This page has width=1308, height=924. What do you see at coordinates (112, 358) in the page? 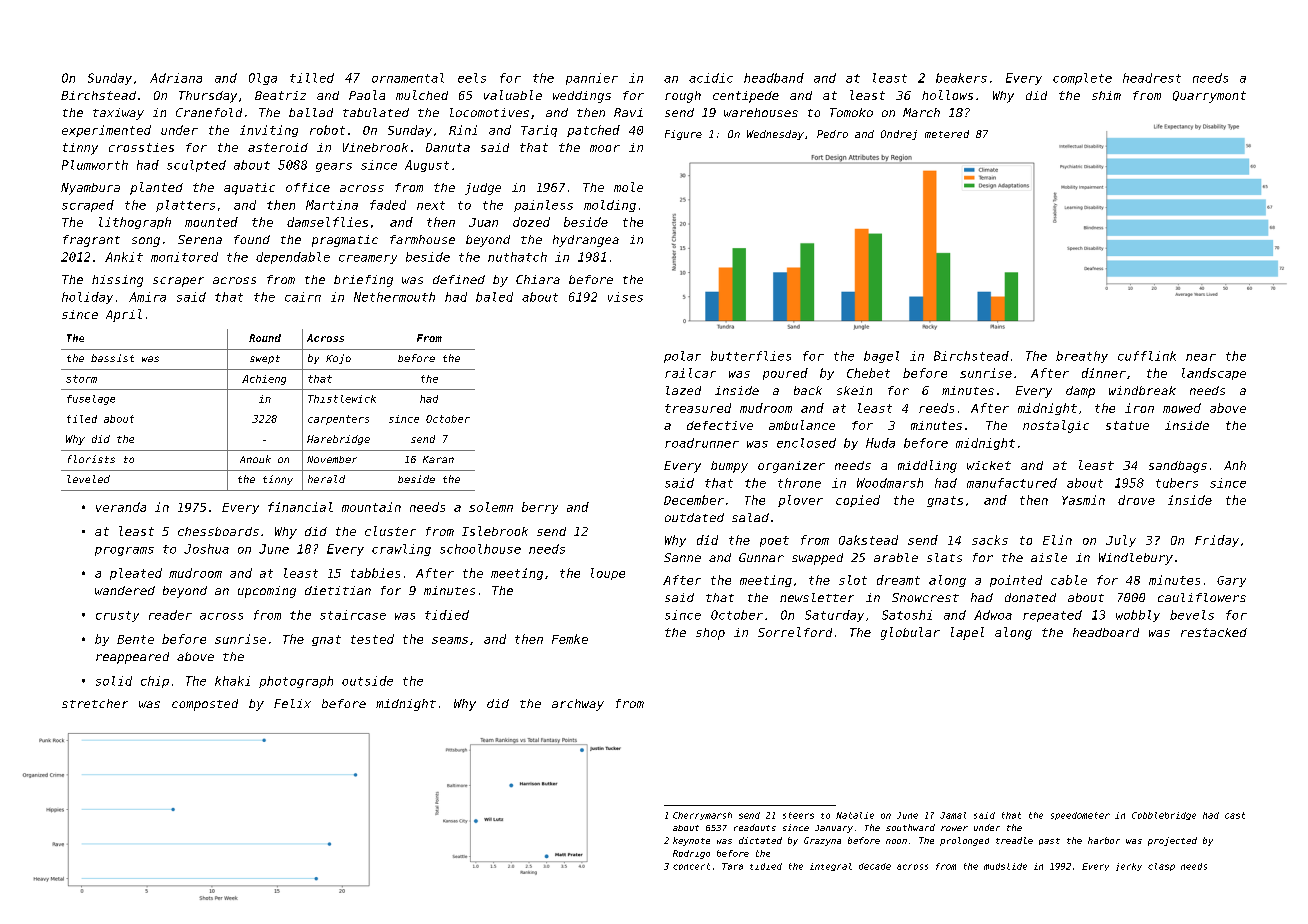
I see `bassist` at bounding box center [112, 358].
